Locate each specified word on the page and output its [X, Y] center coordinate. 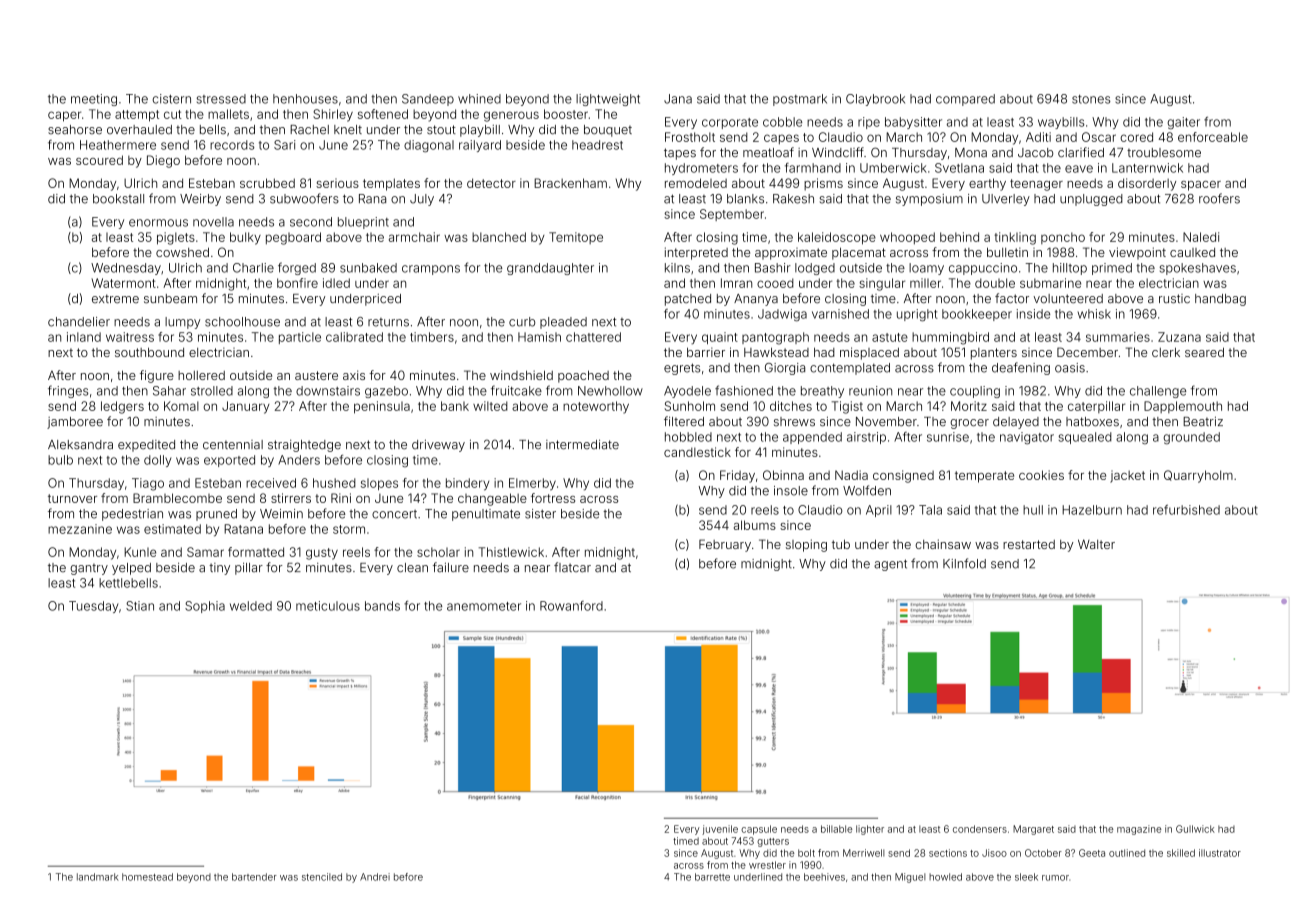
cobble [782, 122]
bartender [254, 877]
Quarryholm [1198, 476]
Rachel [309, 130]
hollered [201, 375]
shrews [794, 422]
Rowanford [571, 606]
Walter [1096, 544]
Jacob [1035, 153]
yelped [131, 569]
